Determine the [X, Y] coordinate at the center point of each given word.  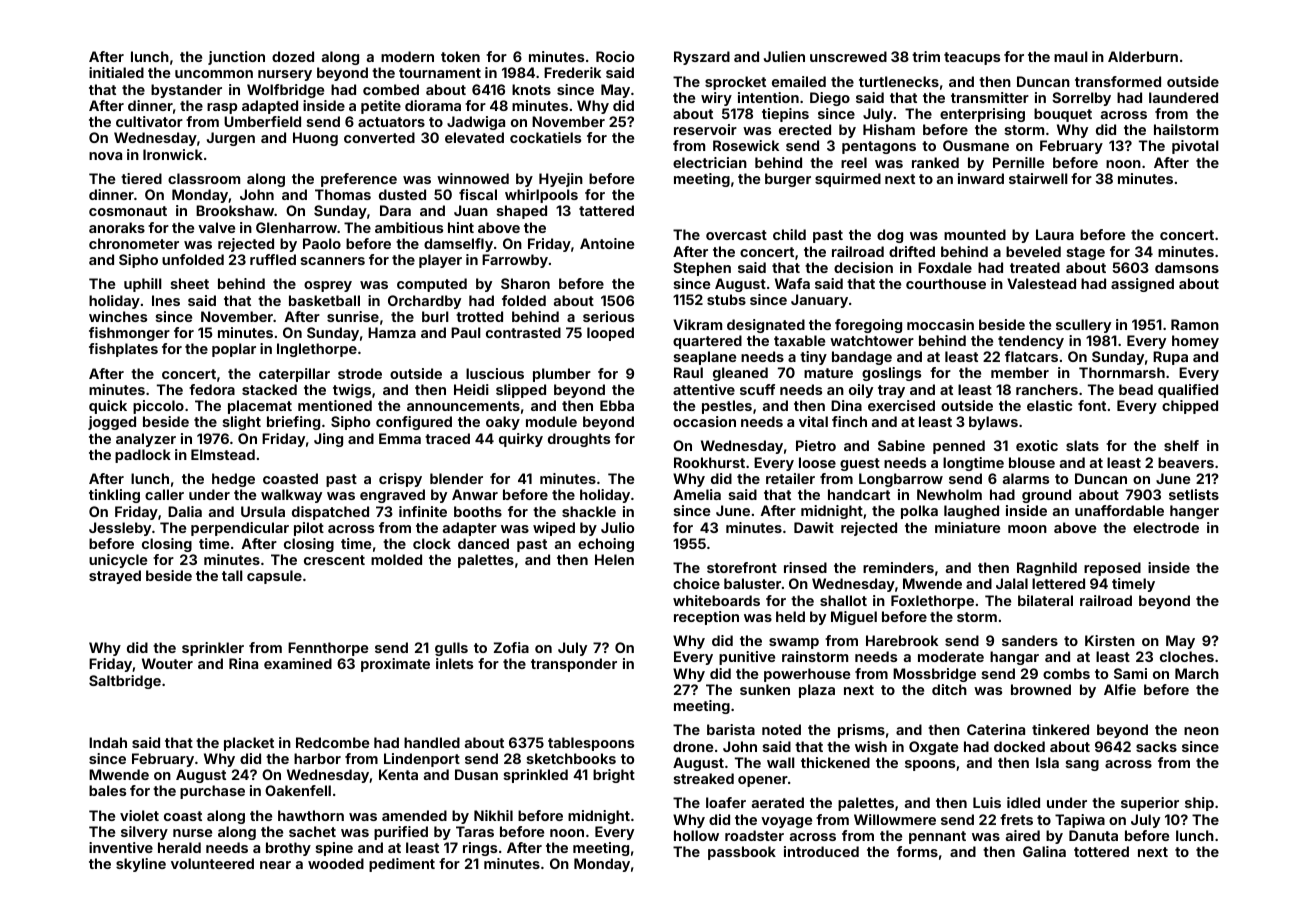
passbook [742, 853]
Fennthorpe [328, 649]
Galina [1044, 851]
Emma [400, 438]
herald [179, 847]
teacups [972, 58]
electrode [1166, 527]
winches [118, 316]
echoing [606, 545]
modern [407, 56]
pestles [727, 407]
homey [1195, 342]
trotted [479, 316]
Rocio [615, 56]
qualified [1188, 391]
